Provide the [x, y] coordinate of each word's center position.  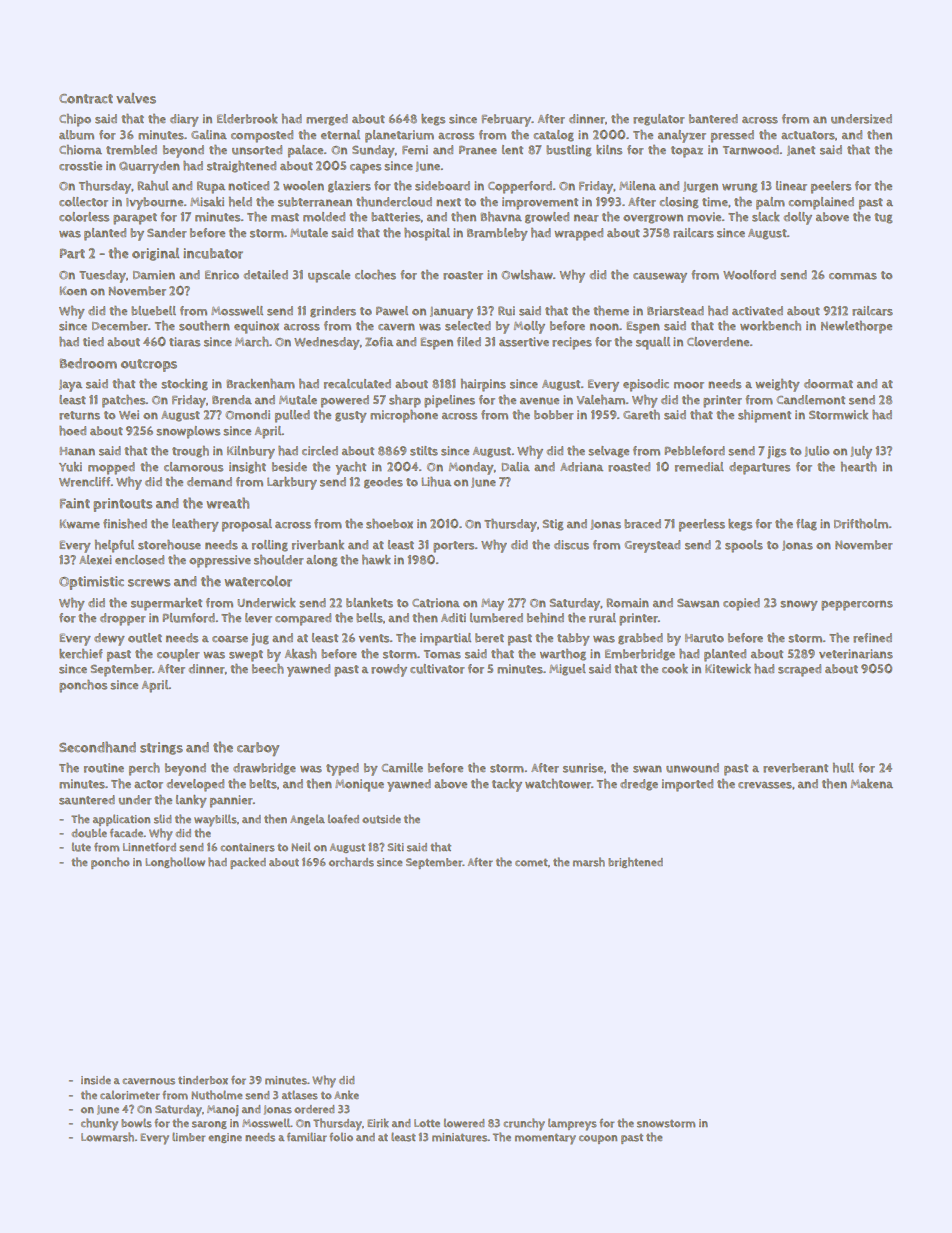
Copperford [520, 187]
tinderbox [203, 1080]
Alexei [95, 560]
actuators [808, 135]
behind [545, 618]
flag [806, 525]
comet [531, 862]
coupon [598, 1139]
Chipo [75, 120]
